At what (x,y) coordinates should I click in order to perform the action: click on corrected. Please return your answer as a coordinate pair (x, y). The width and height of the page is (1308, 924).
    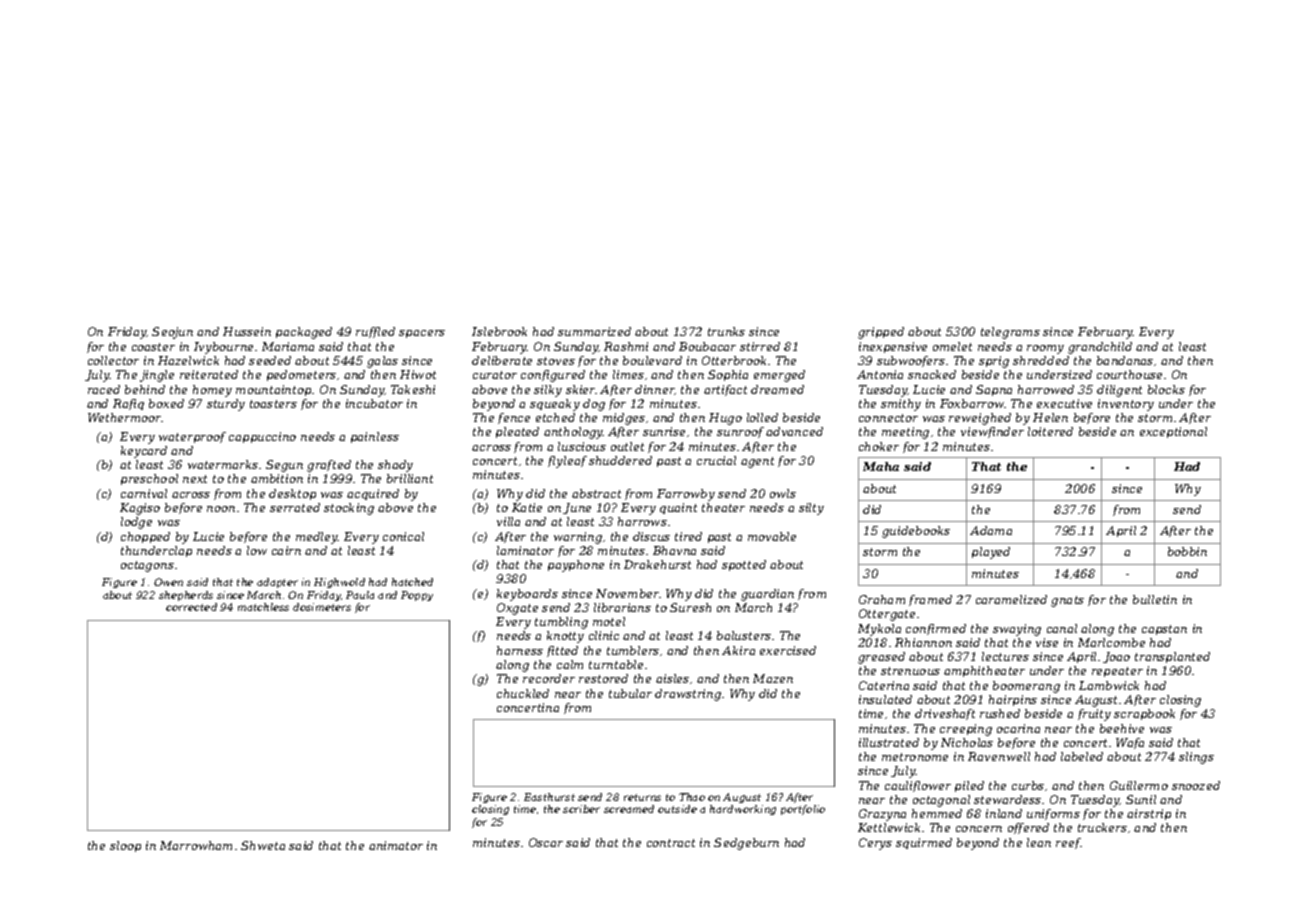
    Looking at the image, I should click on (191, 607).
